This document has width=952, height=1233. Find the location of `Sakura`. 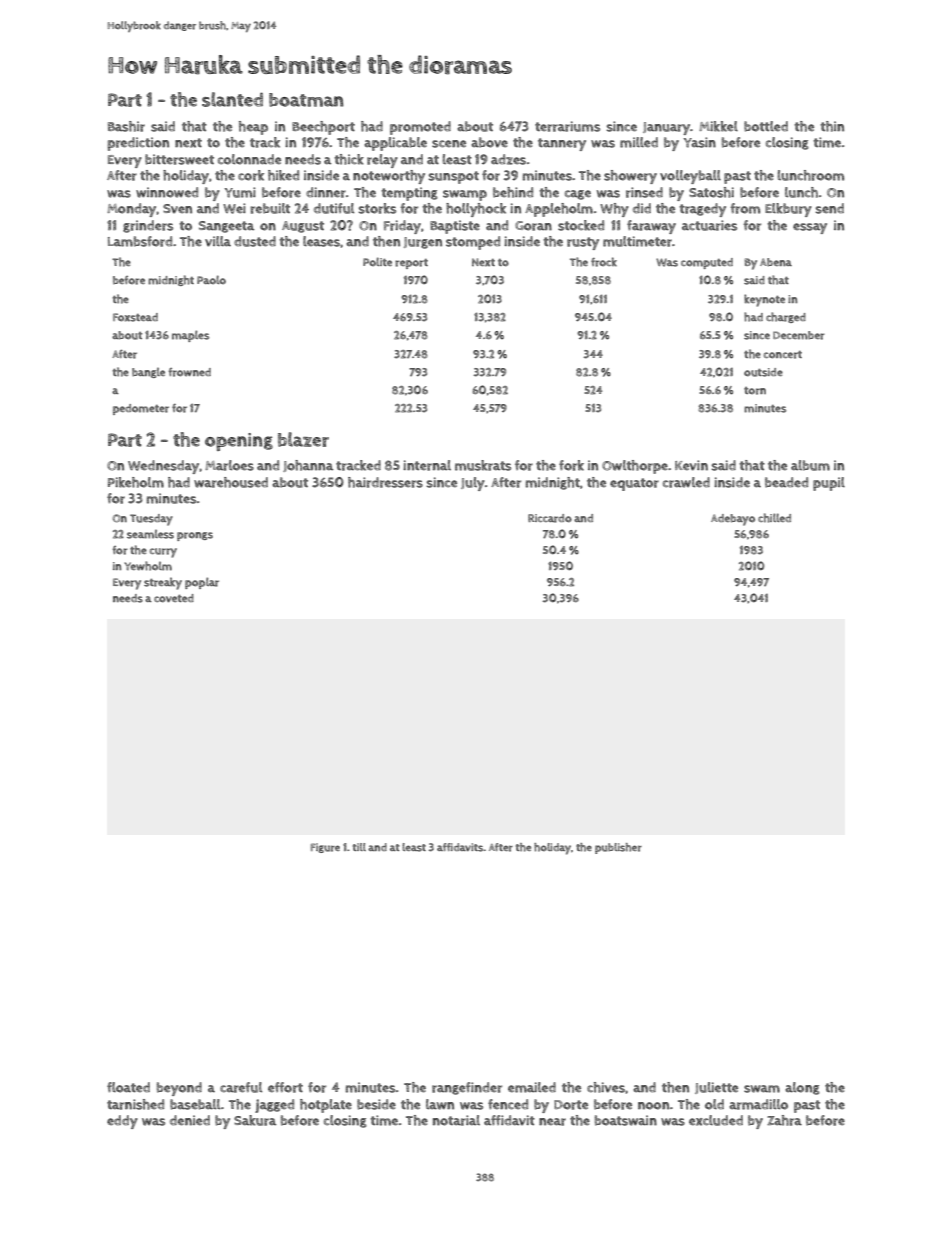

Sakura is located at coordinates (255, 1120).
